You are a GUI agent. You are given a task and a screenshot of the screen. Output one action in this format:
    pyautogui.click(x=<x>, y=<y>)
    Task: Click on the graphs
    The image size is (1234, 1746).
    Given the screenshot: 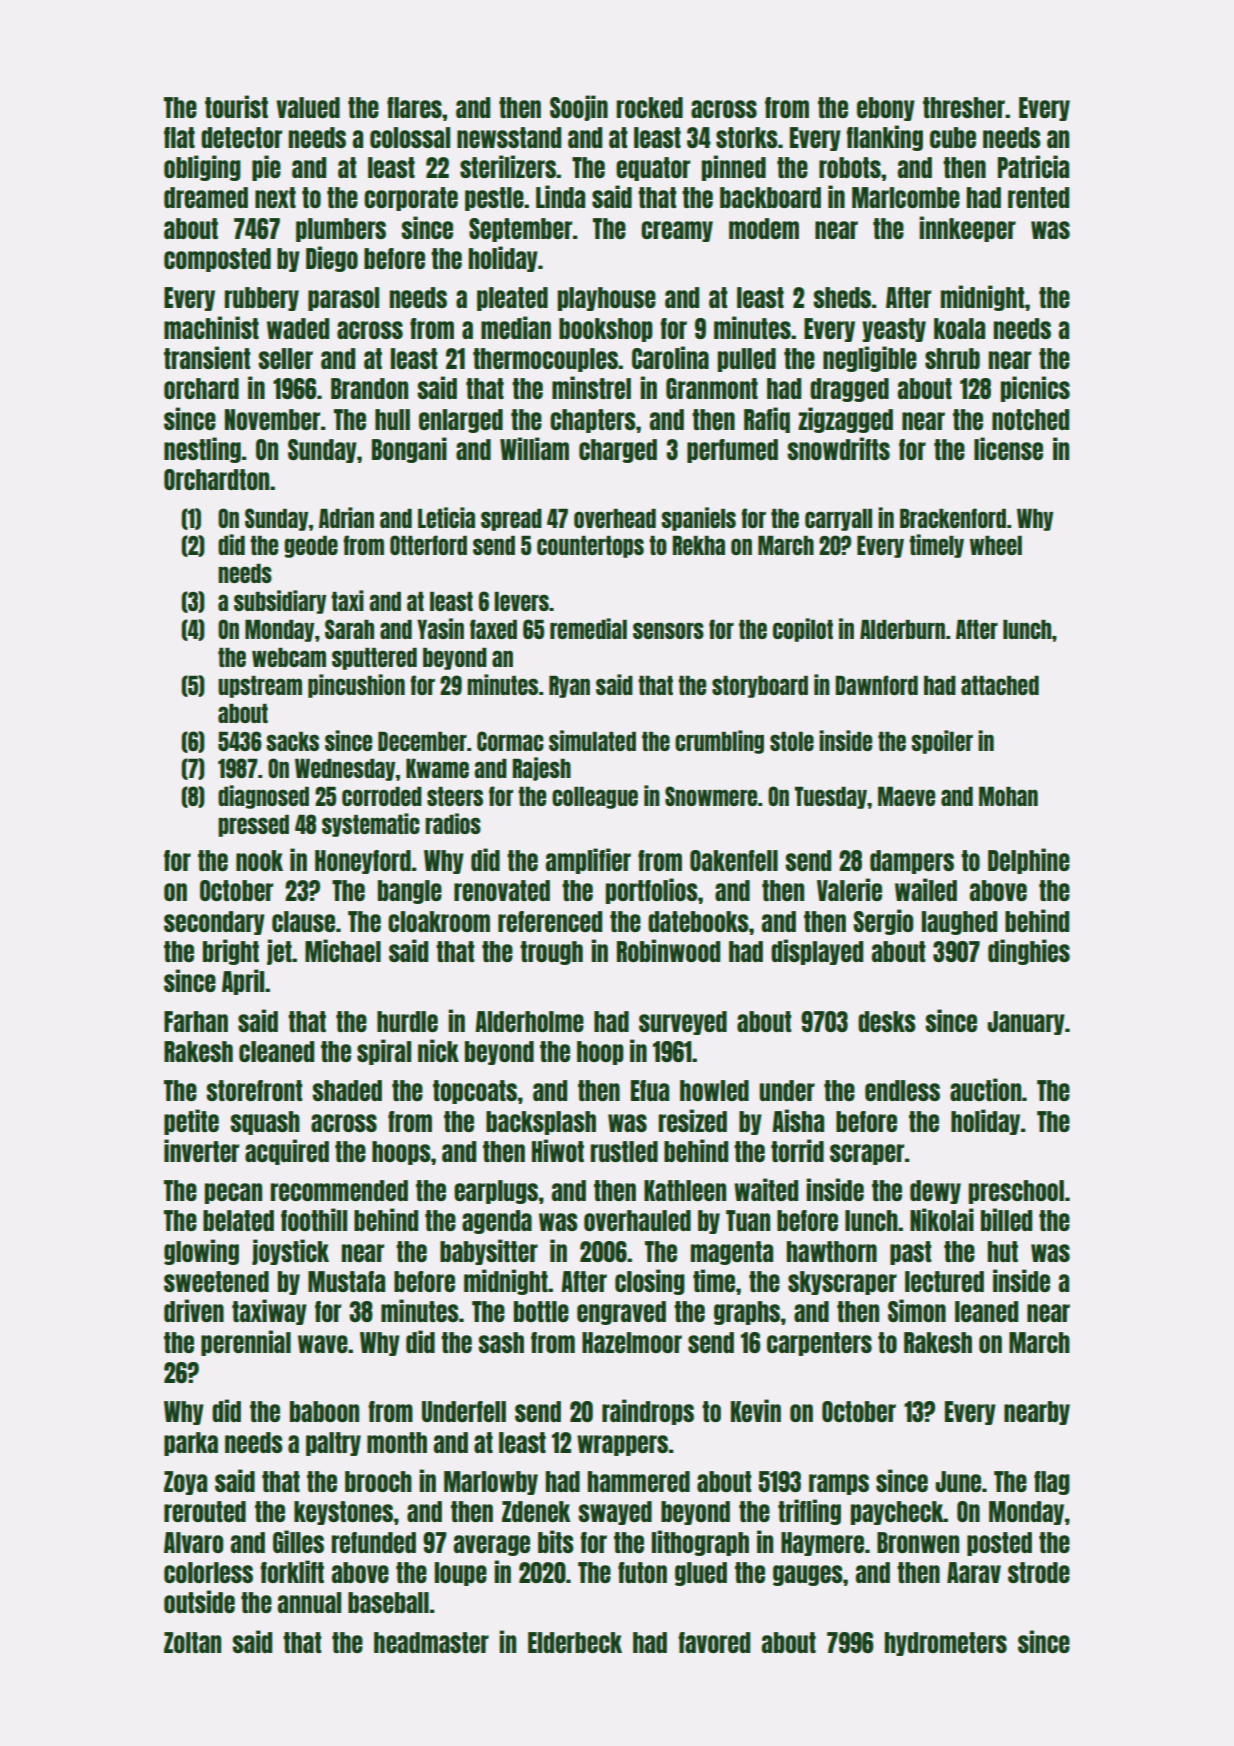 What is the action you would take?
    pyautogui.click(x=747, y=1313)
